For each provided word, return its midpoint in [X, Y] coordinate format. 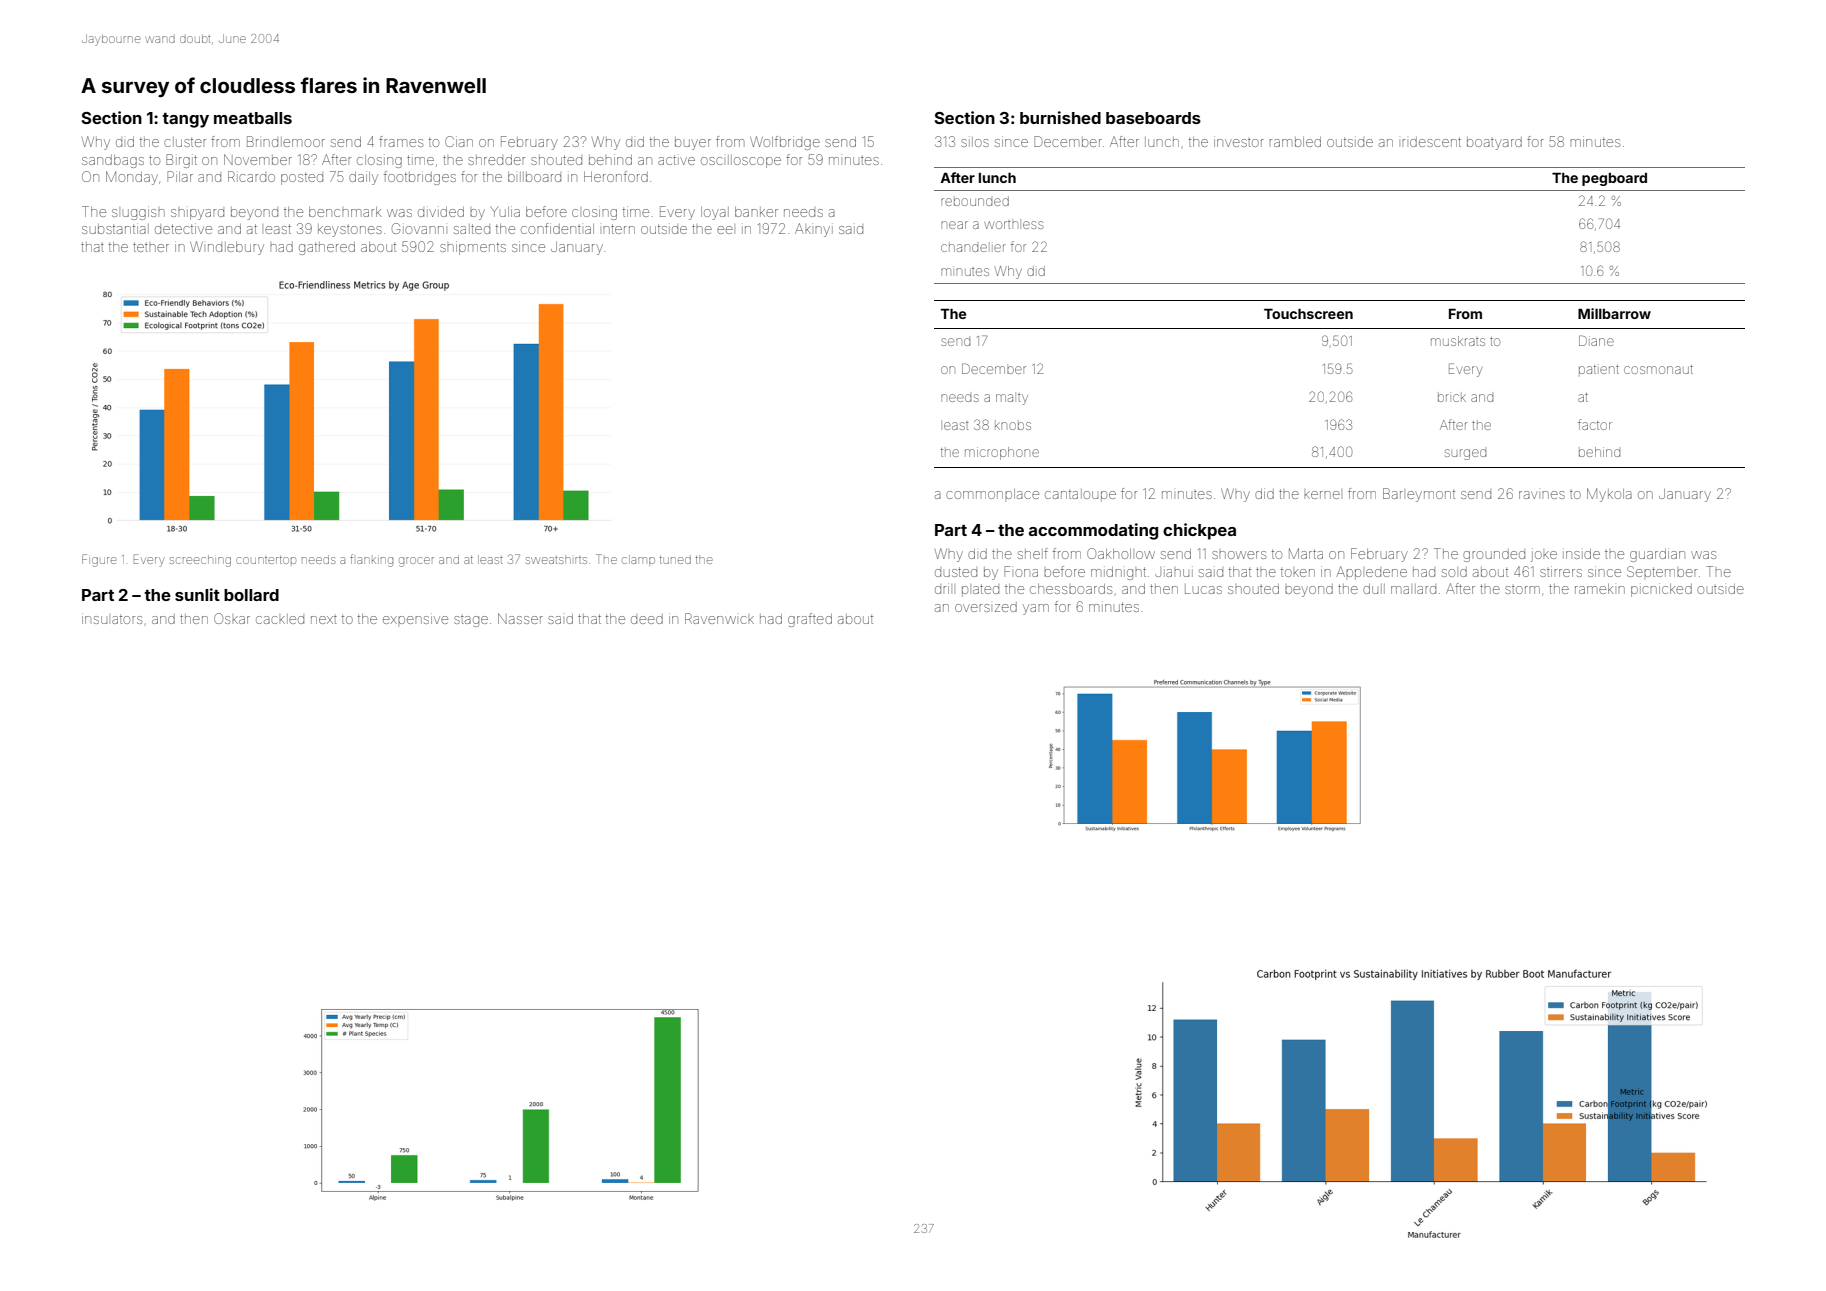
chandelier [973, 248]
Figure [99, 560]
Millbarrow [1614, 313]
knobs [1013, 426]
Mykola [1609, 495]
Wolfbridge [785, 143]
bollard [251, 595]
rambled [1295, 142]
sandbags [113, 161]
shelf [1033, 553]
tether [151, 247]
